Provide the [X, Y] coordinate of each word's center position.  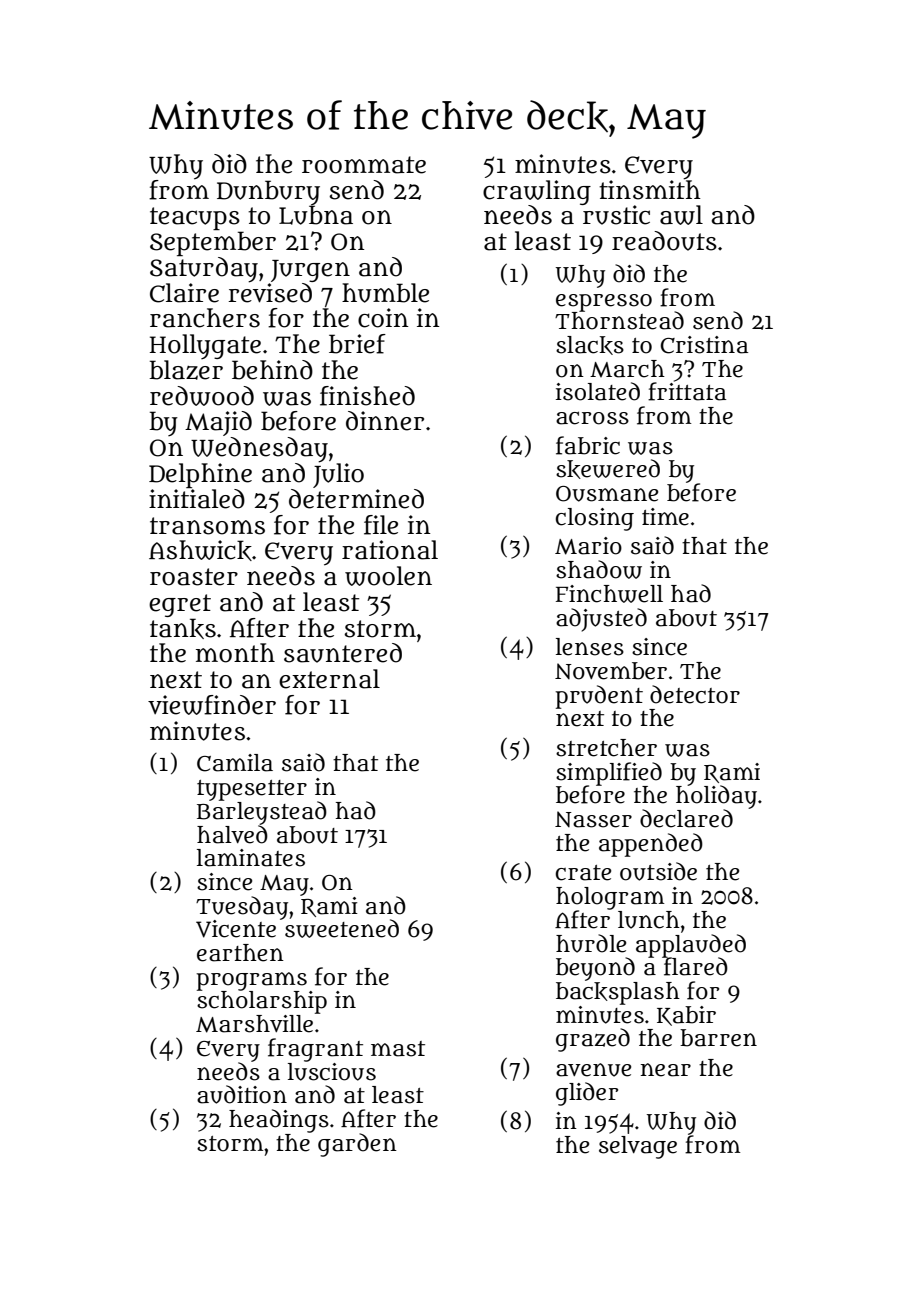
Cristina [704, 345]
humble [385, 293]
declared [686, 818]
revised [270, 292]
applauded [691, 945]
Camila [235, 763]
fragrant [315, 1050]
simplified [609, 773]
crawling [537, 192]
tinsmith [650, 189]
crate [583, 873]
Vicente [236, 929]
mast [398, 1049]
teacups [195, 218]
